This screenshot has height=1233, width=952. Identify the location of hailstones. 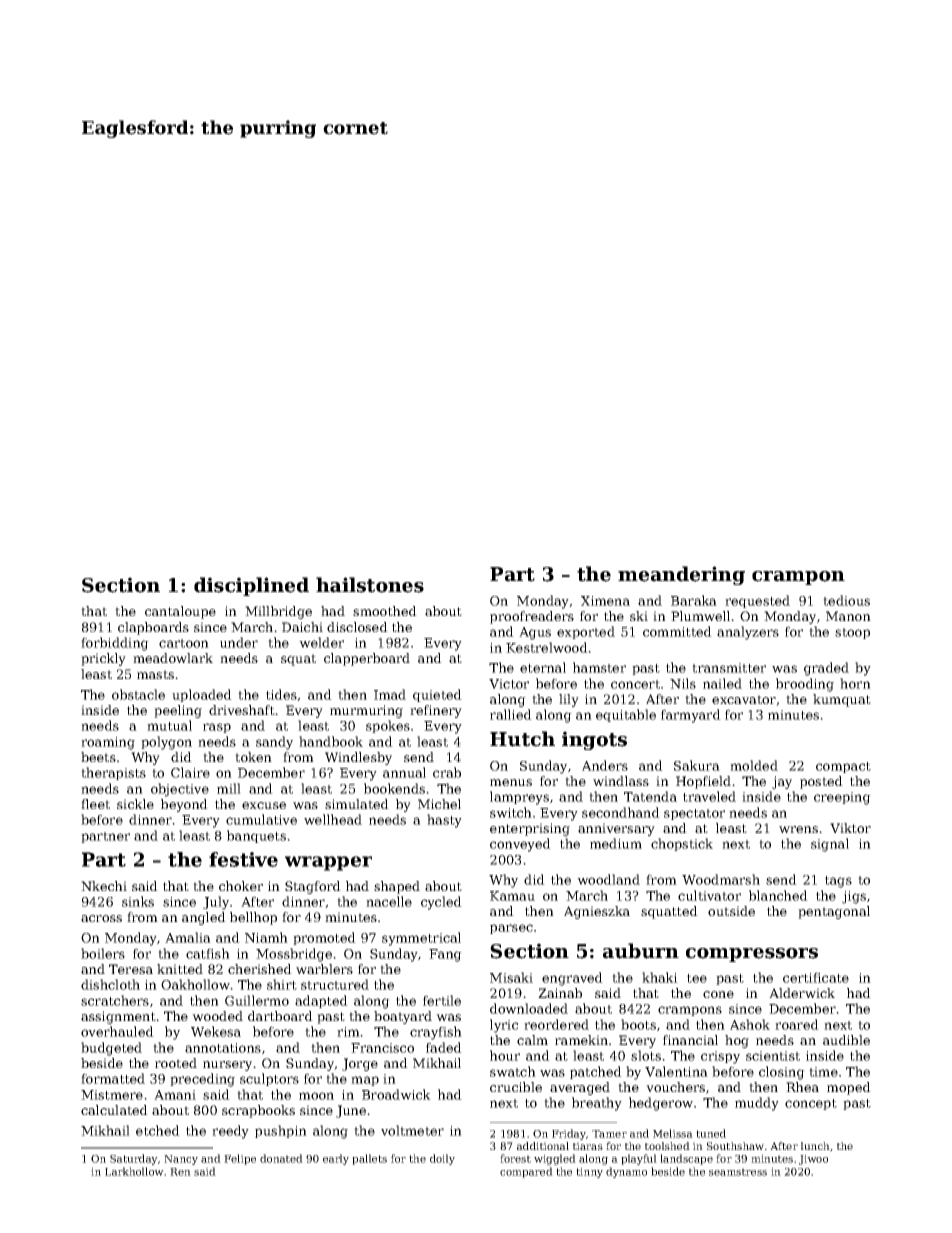
(370, 585).
